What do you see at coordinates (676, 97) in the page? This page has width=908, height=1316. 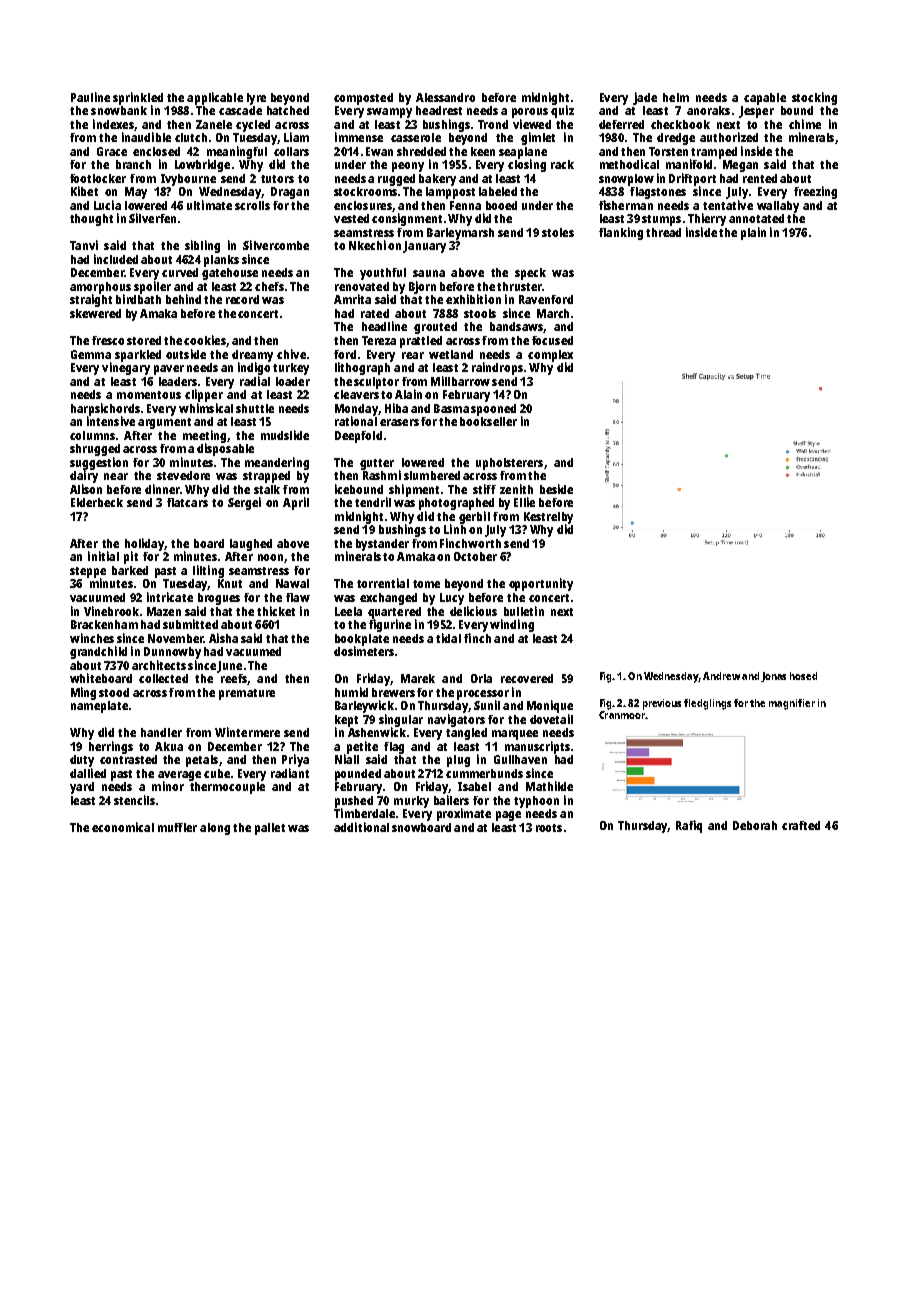 I see `helm` at bounding box center [676, 97].
